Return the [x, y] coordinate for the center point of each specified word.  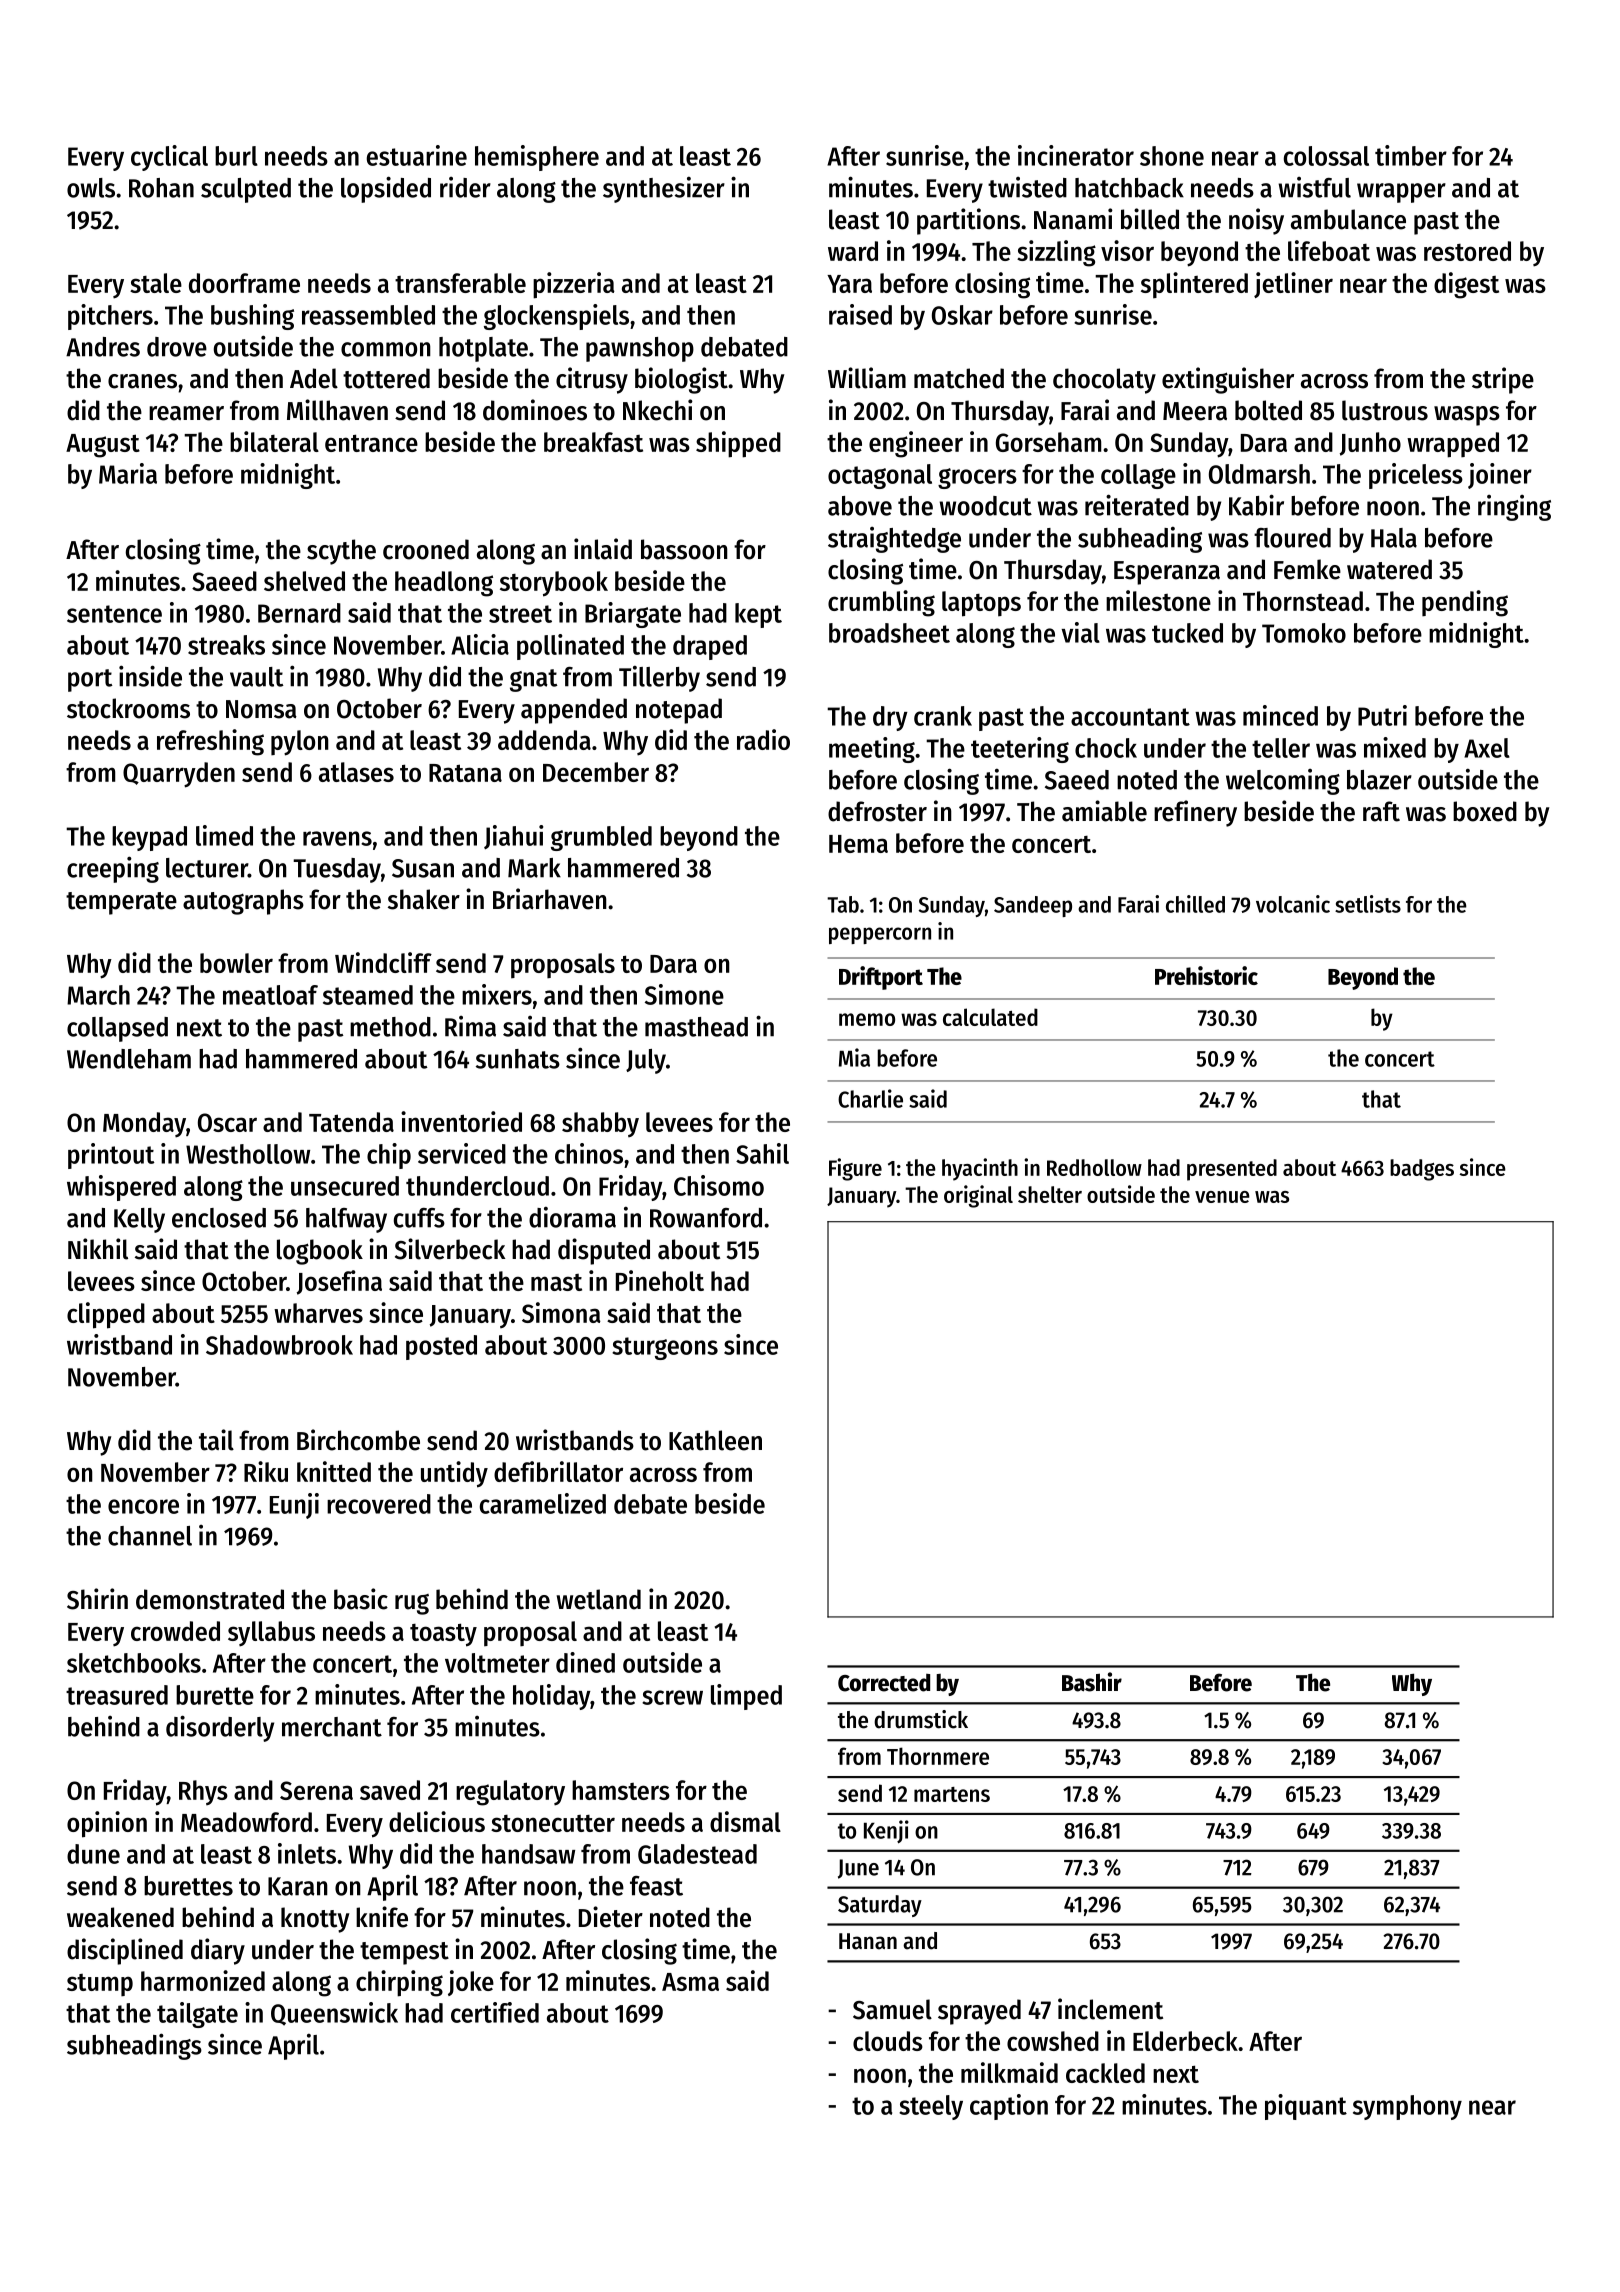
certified [495, 2012]
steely [931, 2107]
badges [1422, 1170]
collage [1138, 476]
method [390, 1027]
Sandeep [1033, 906]
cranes [142, 381]
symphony [1407, 2107]
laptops [981, 604]
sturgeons [665, 1348]
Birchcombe [358, 1440]
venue [1222, 1197]
